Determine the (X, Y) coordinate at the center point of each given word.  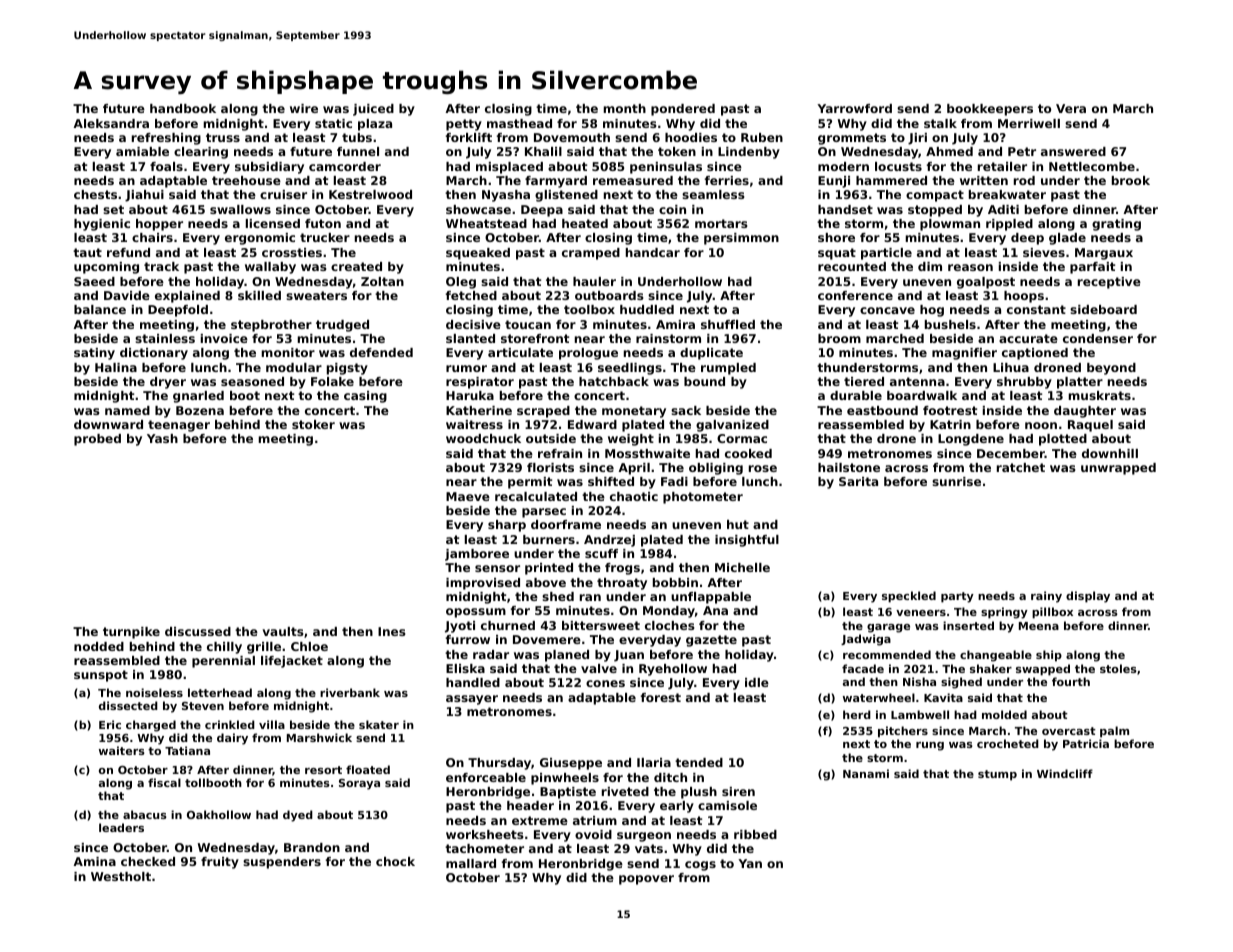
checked (148, 861)
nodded (99, 646)
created (356, 266)
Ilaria (654, 762)
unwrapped (1118, 469)
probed (97, 440)
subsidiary (269, 168)
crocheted (1008, 743)
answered (1073, 151)
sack (686, 410)
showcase (478, 209)
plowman (950, 225)
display (1088, 597)
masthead (519, 123)
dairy (232, 739)
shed (558, 596)
